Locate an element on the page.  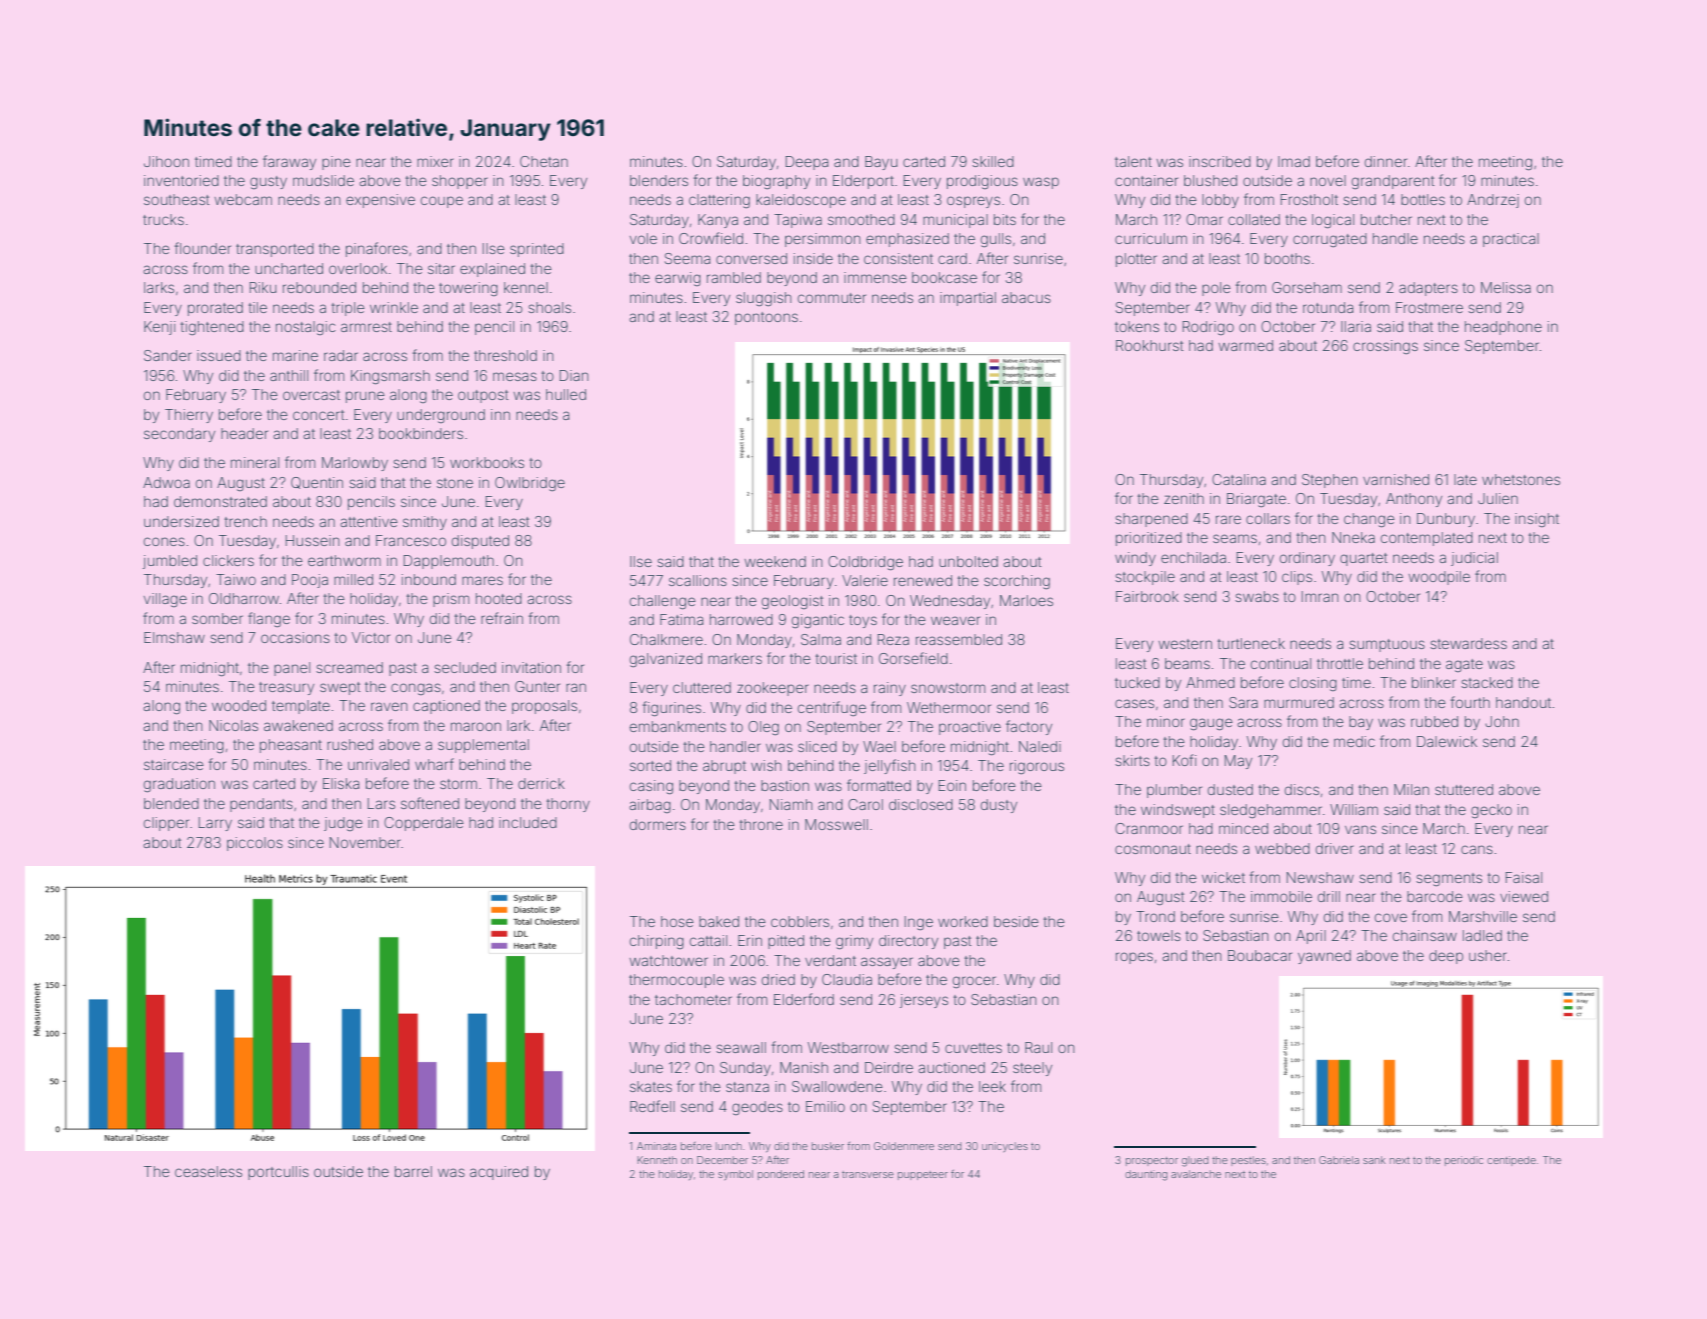
Chetan is located at coordinates (544, 161).
